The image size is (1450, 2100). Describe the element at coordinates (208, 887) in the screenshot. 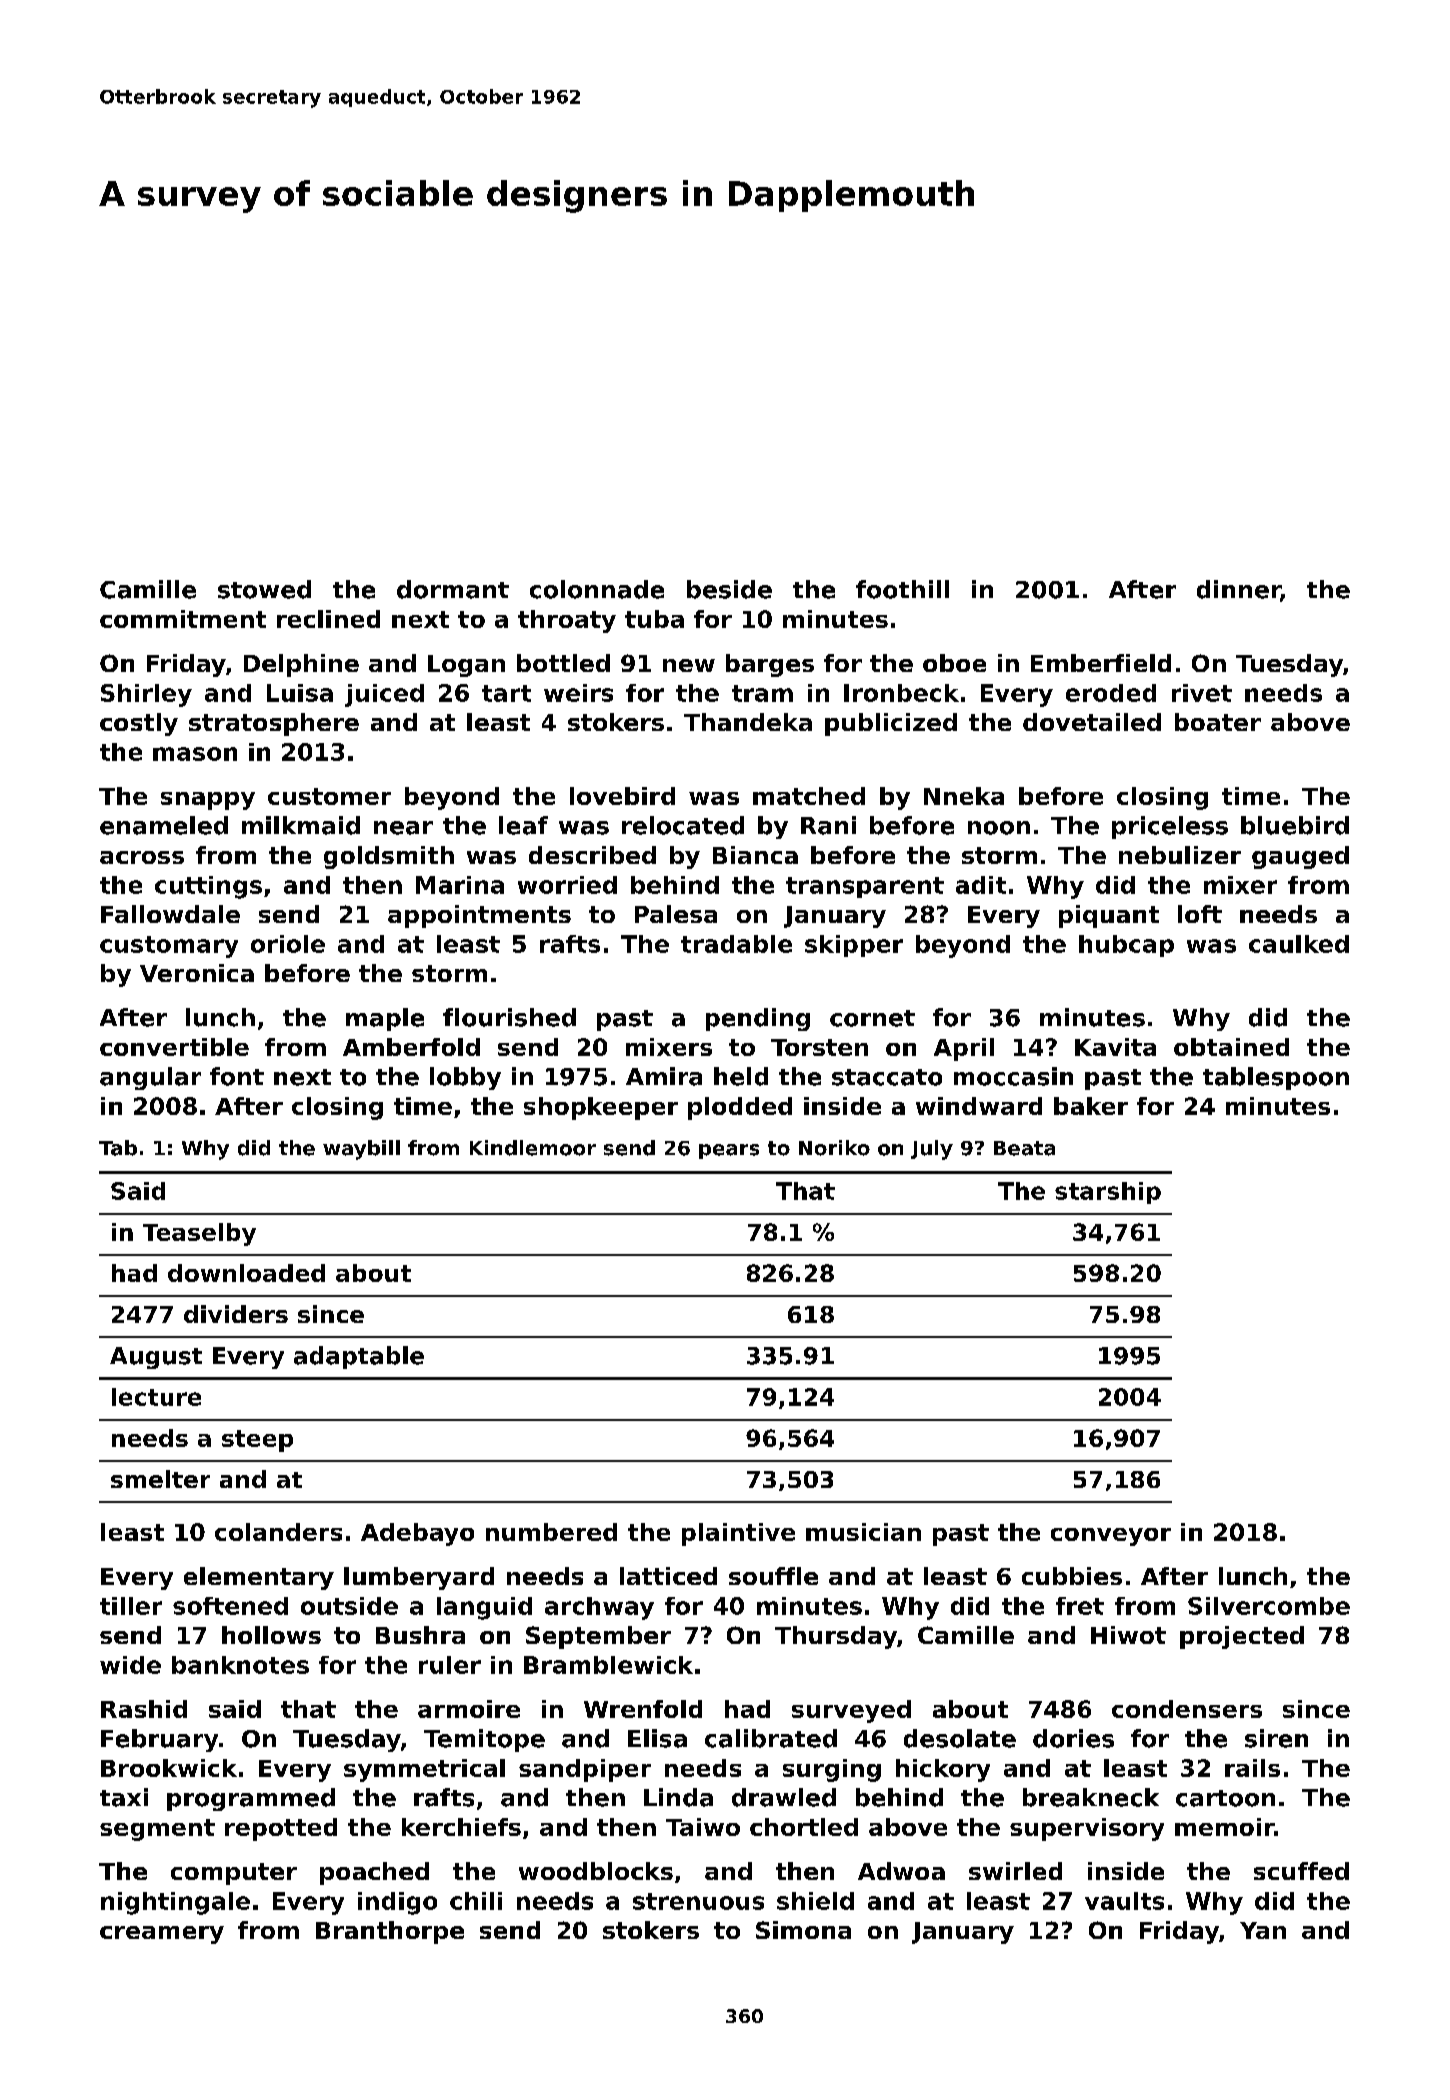

I see `cuttings` at that location.
